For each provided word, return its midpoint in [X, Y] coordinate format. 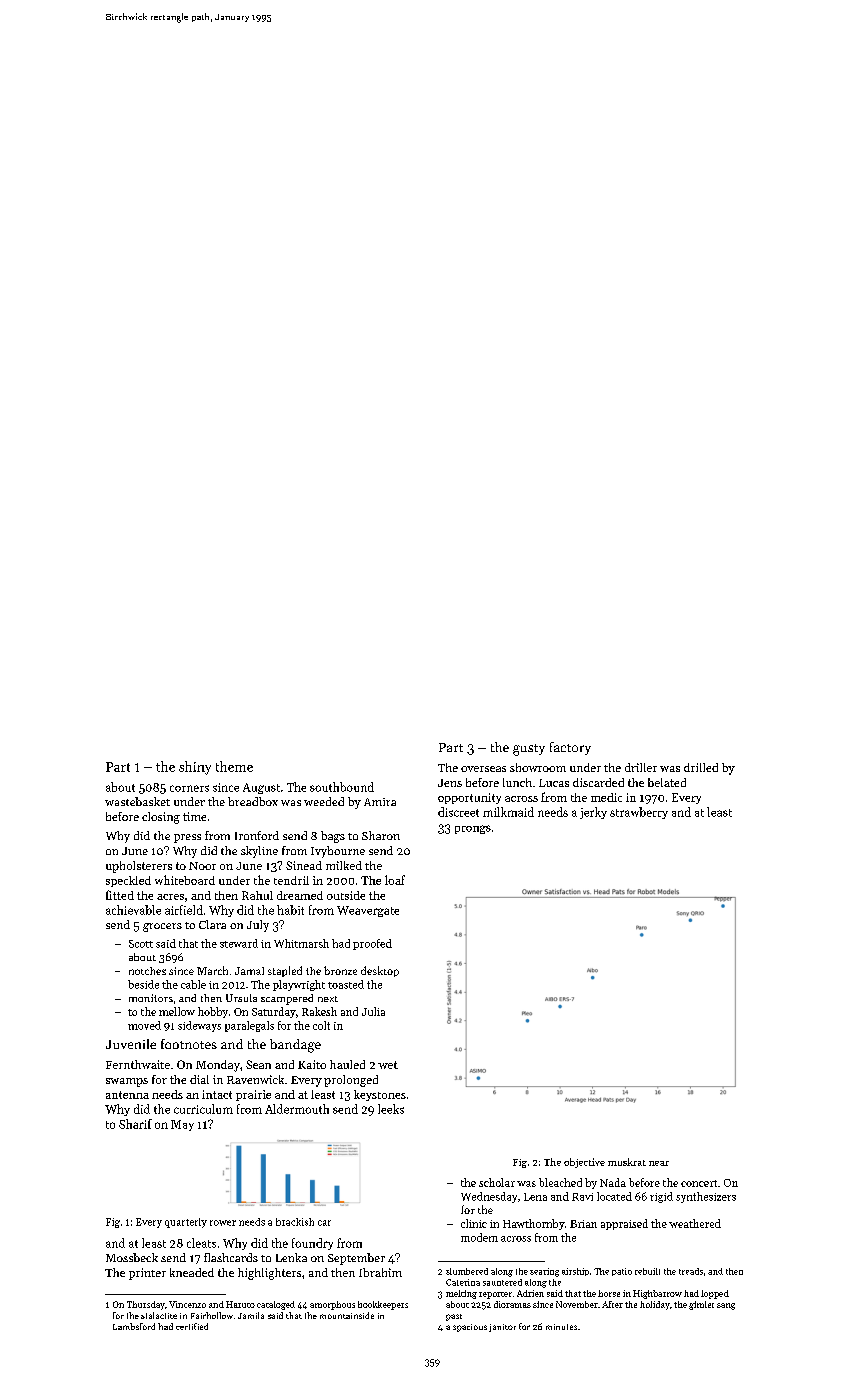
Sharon [381, 835]
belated [667, 782]
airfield [184, 910]
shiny [195, 768]
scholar [497, 1182]
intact [217, 1094]
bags [333, 837]
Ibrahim [380, 1272]
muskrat [627, 1162]
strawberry [639, 813]
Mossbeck [132, 1257]
